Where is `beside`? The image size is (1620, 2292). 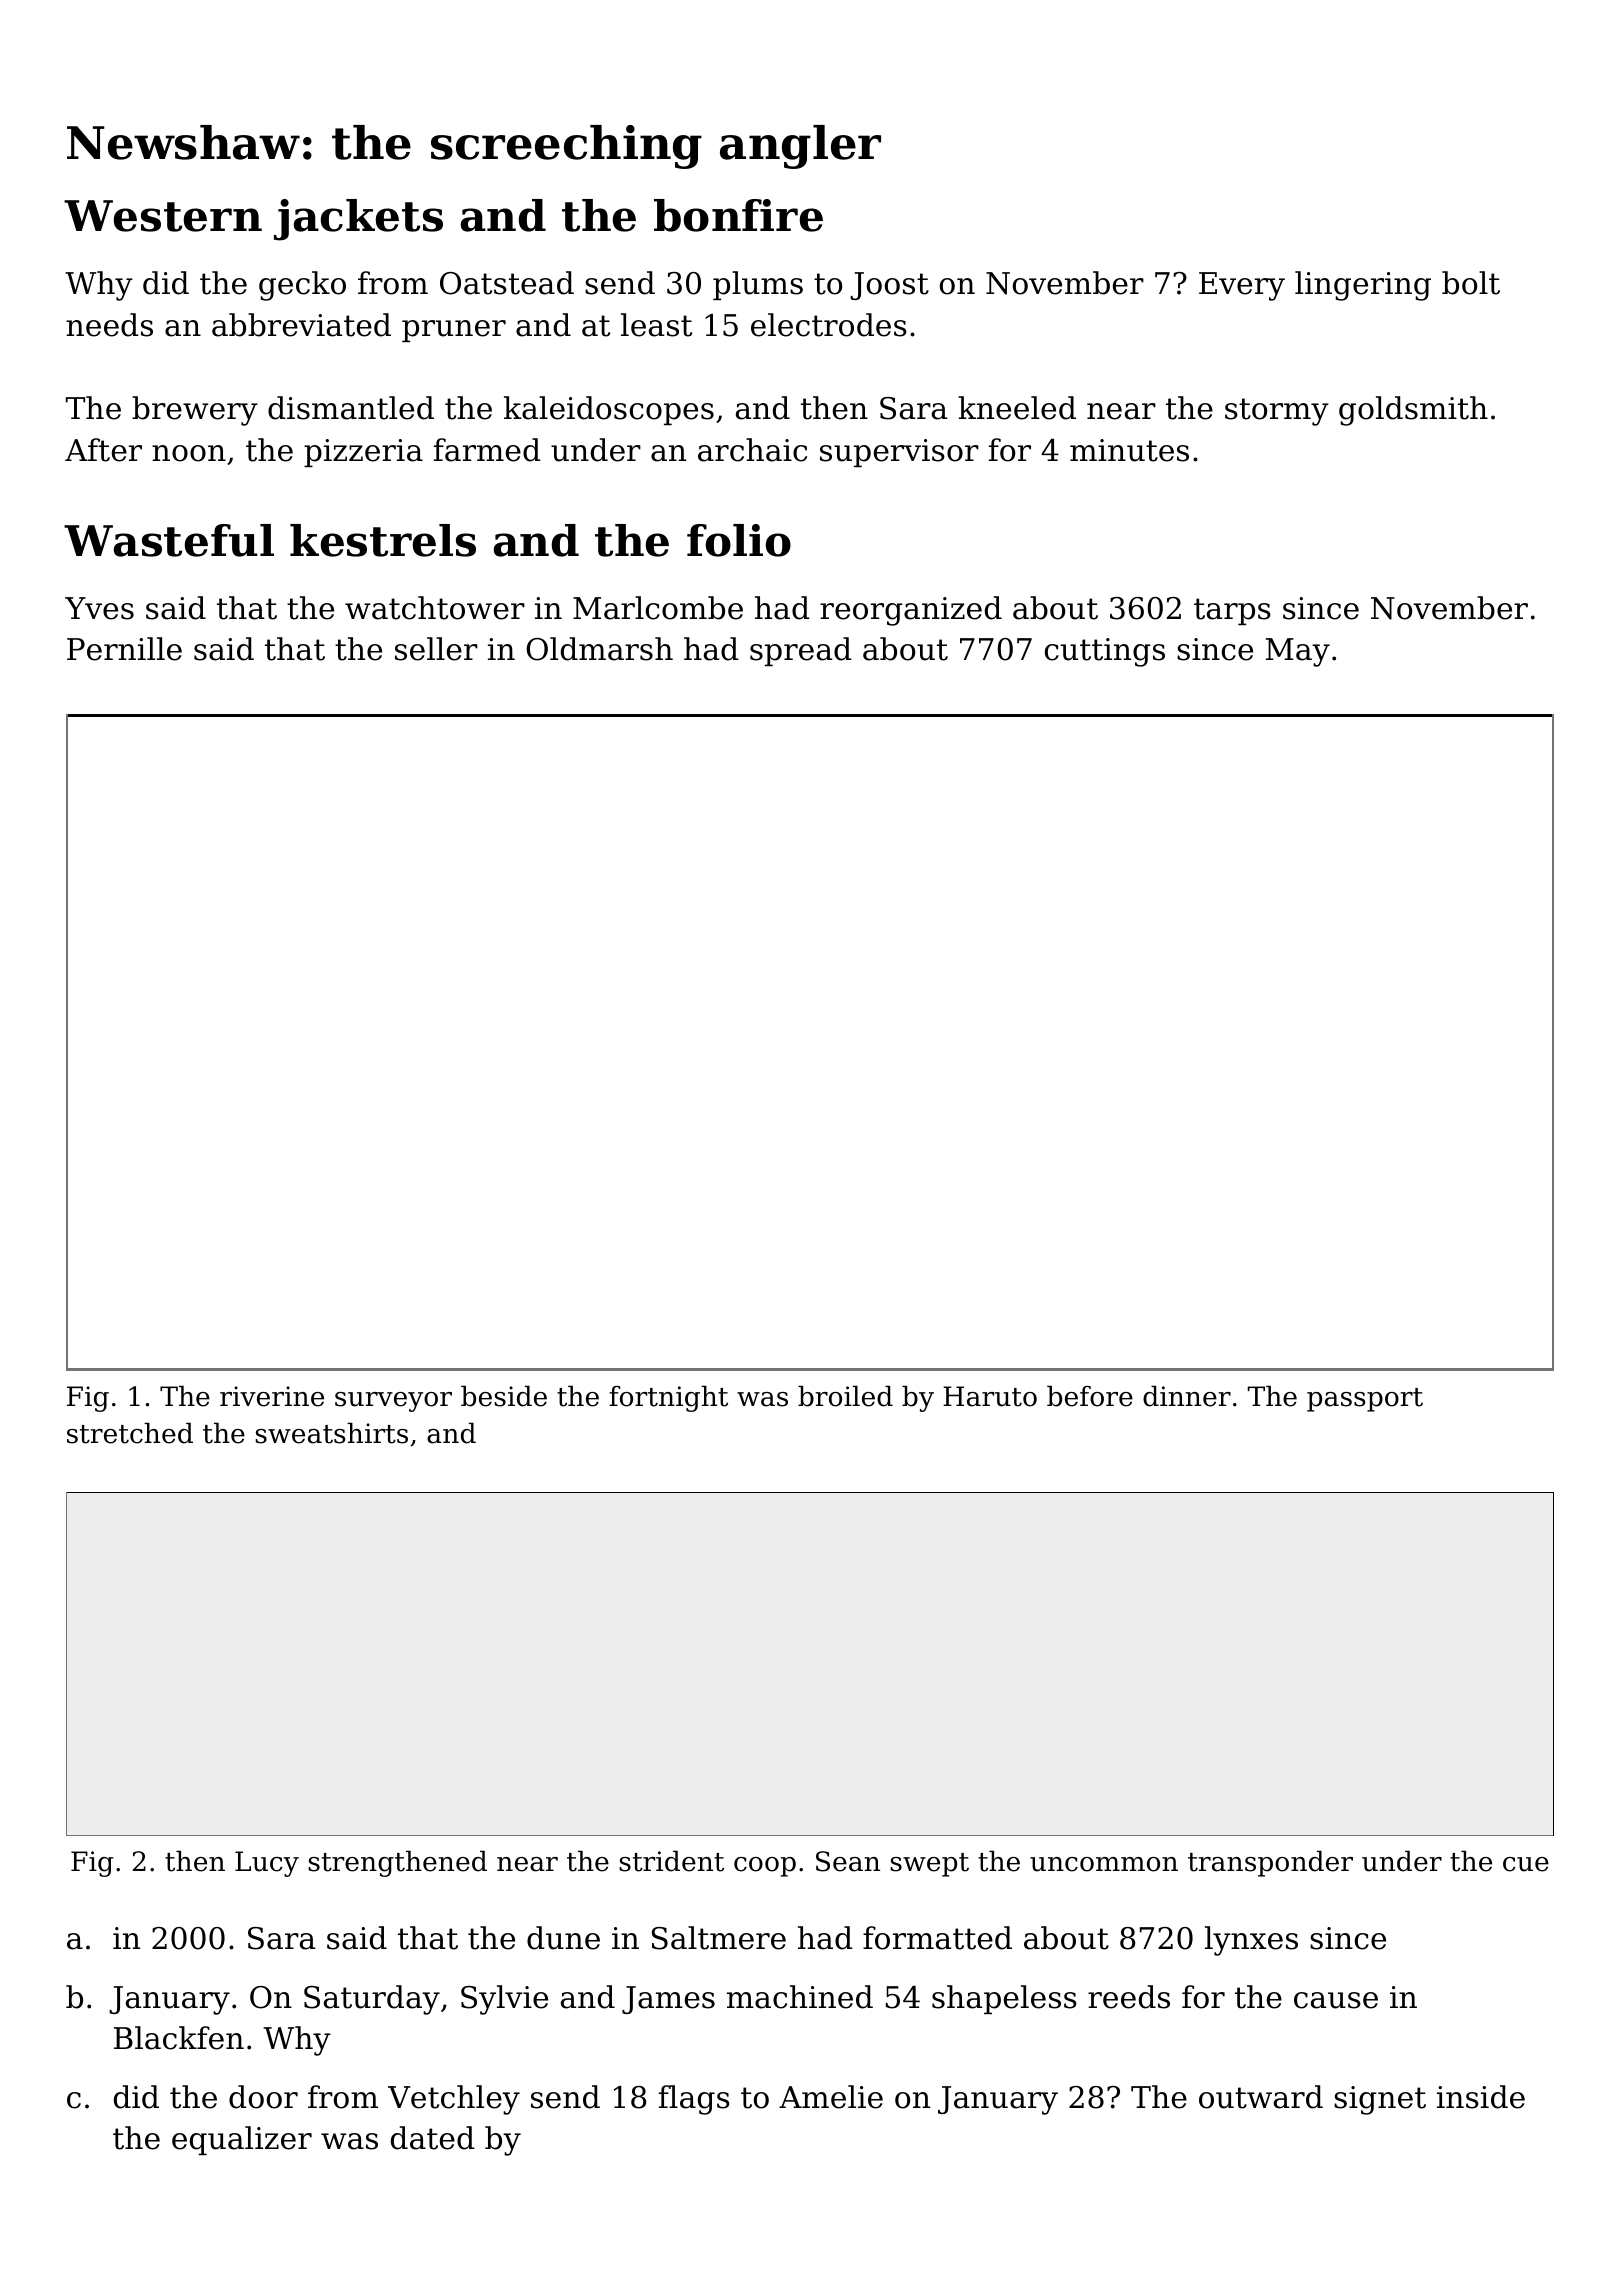
beside is located at coordinates (504, 1396).
